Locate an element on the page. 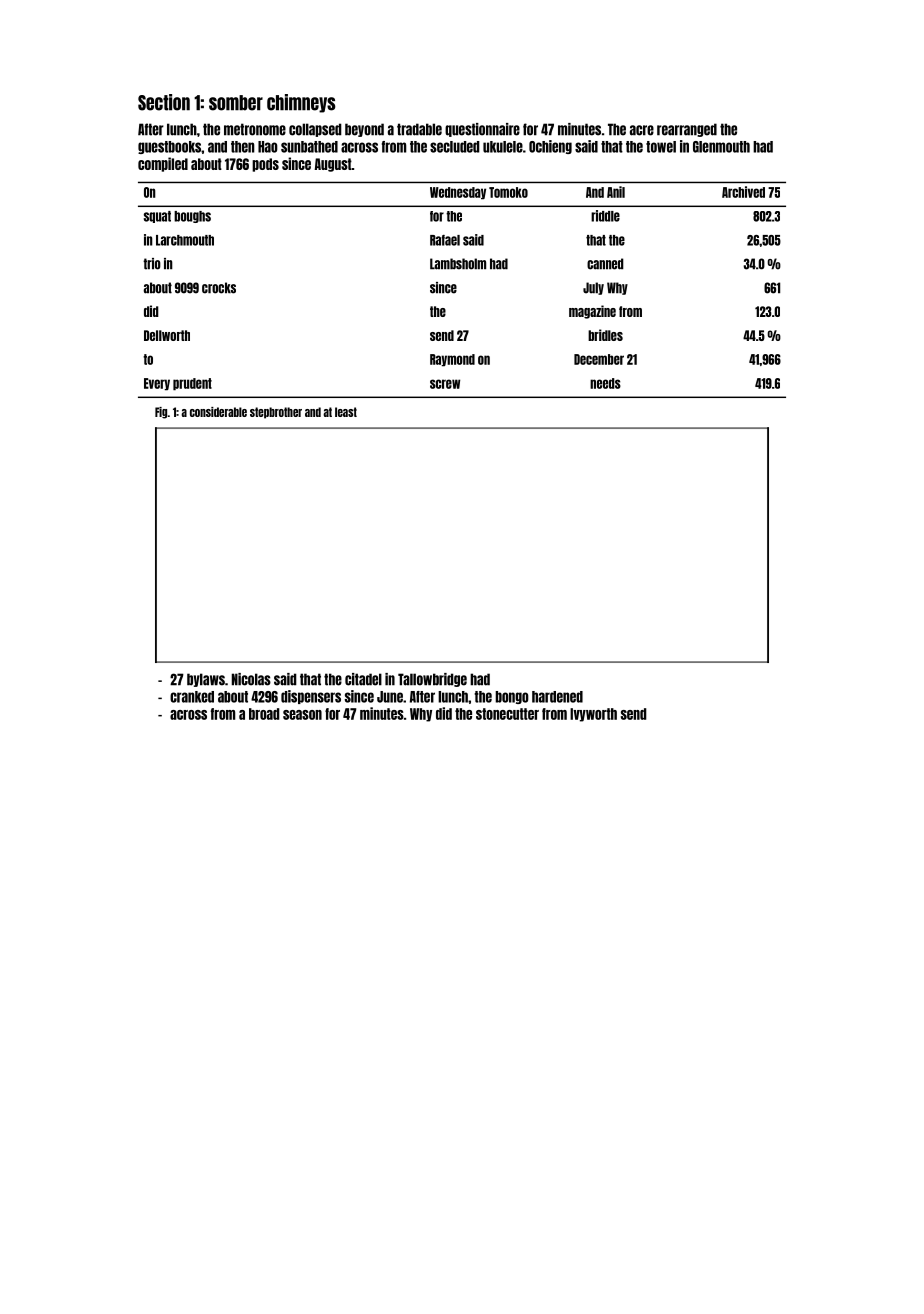 The height and width of the document is (1314, 924). chimneys is located at coordinates (301, 103).
